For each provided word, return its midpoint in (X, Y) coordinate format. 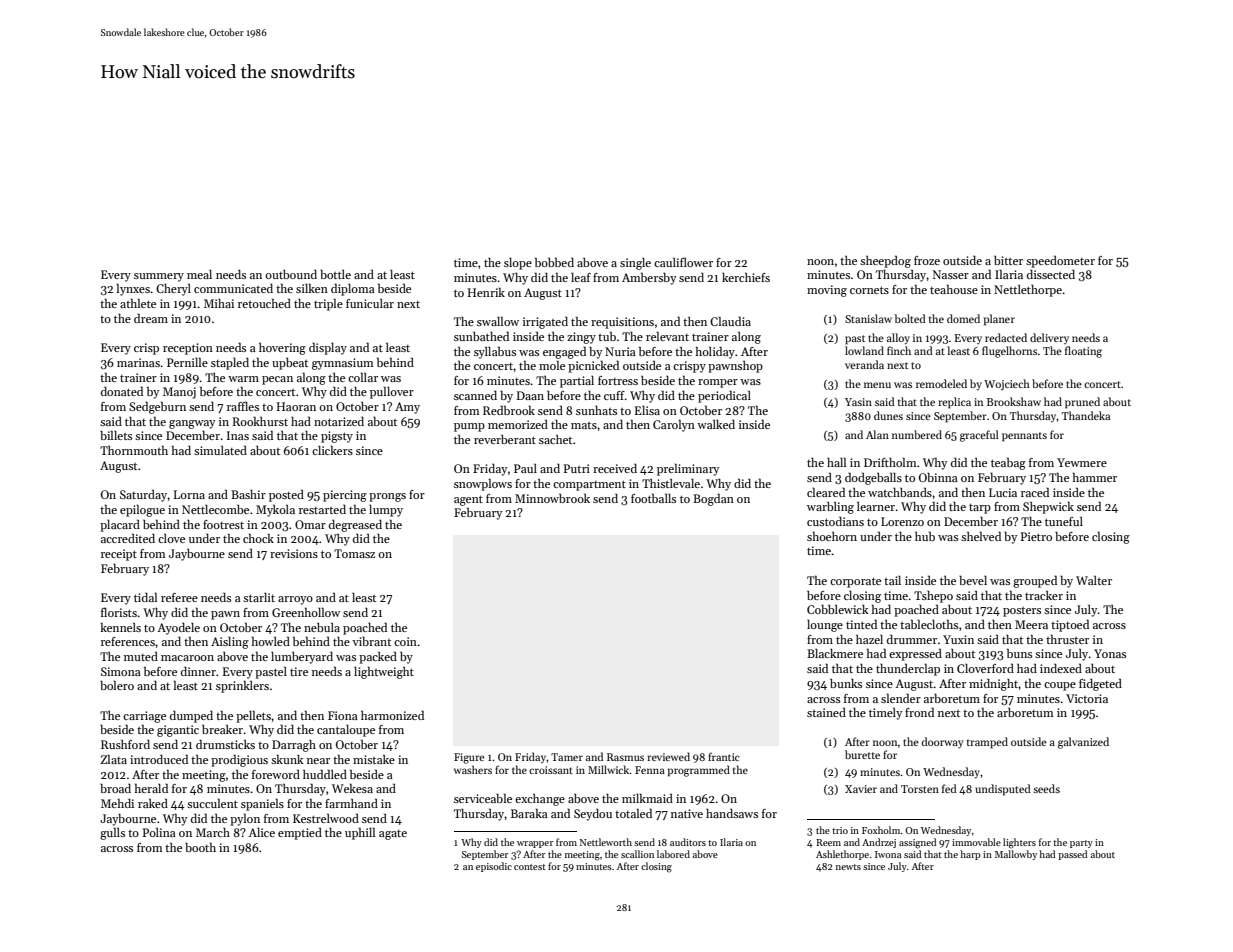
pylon (245, 819)
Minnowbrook (552, 498)
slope (518, 264)
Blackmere (835, 653)
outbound (291, 274)
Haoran (296, 406)
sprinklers (242, 686)
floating (1083, 352)
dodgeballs (873, 478)
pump (469, 427)
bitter (1008, 260)
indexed (1061, 668)
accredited (128, 538)
